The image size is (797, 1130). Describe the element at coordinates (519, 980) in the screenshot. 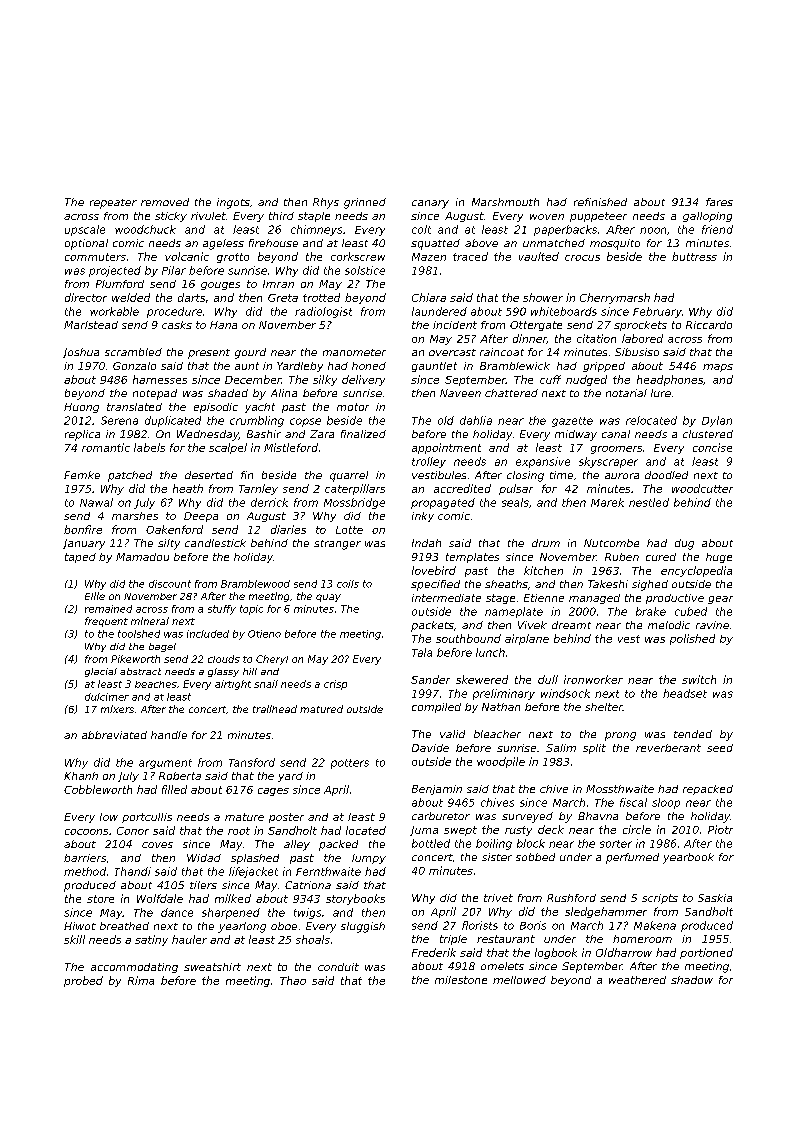

I see `mellowed` at that location.
